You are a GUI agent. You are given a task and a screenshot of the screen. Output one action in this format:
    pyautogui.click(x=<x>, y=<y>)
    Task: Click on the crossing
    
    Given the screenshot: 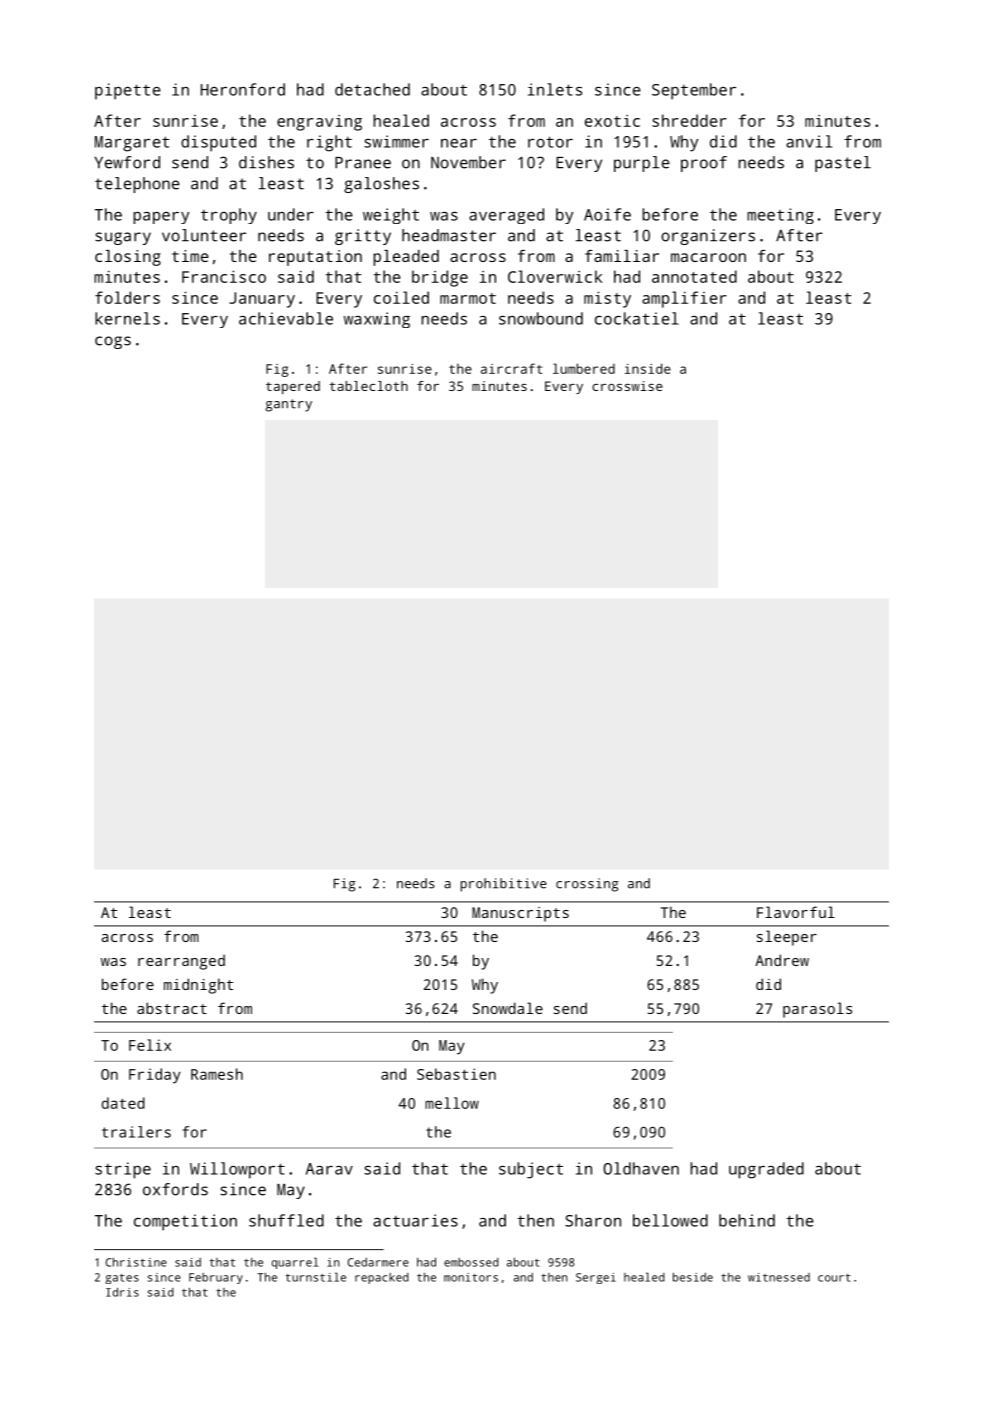 What is the action you would take?
    pyautogui.click(x=587, y=885)
